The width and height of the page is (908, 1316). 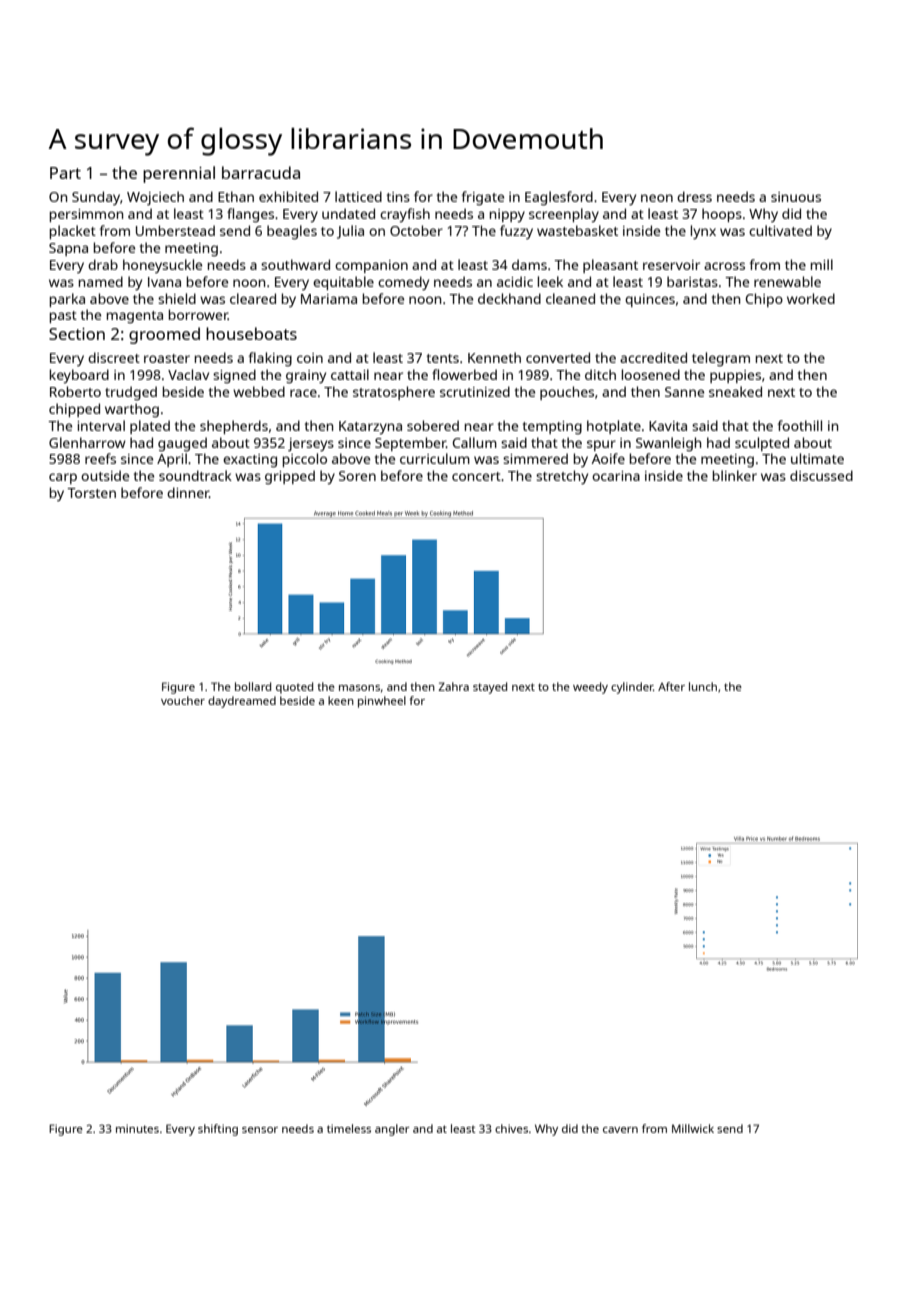 What do you see at coordinates (242, 702) in the page?
I see `daydreamed` at bounding box center [242, 702].
